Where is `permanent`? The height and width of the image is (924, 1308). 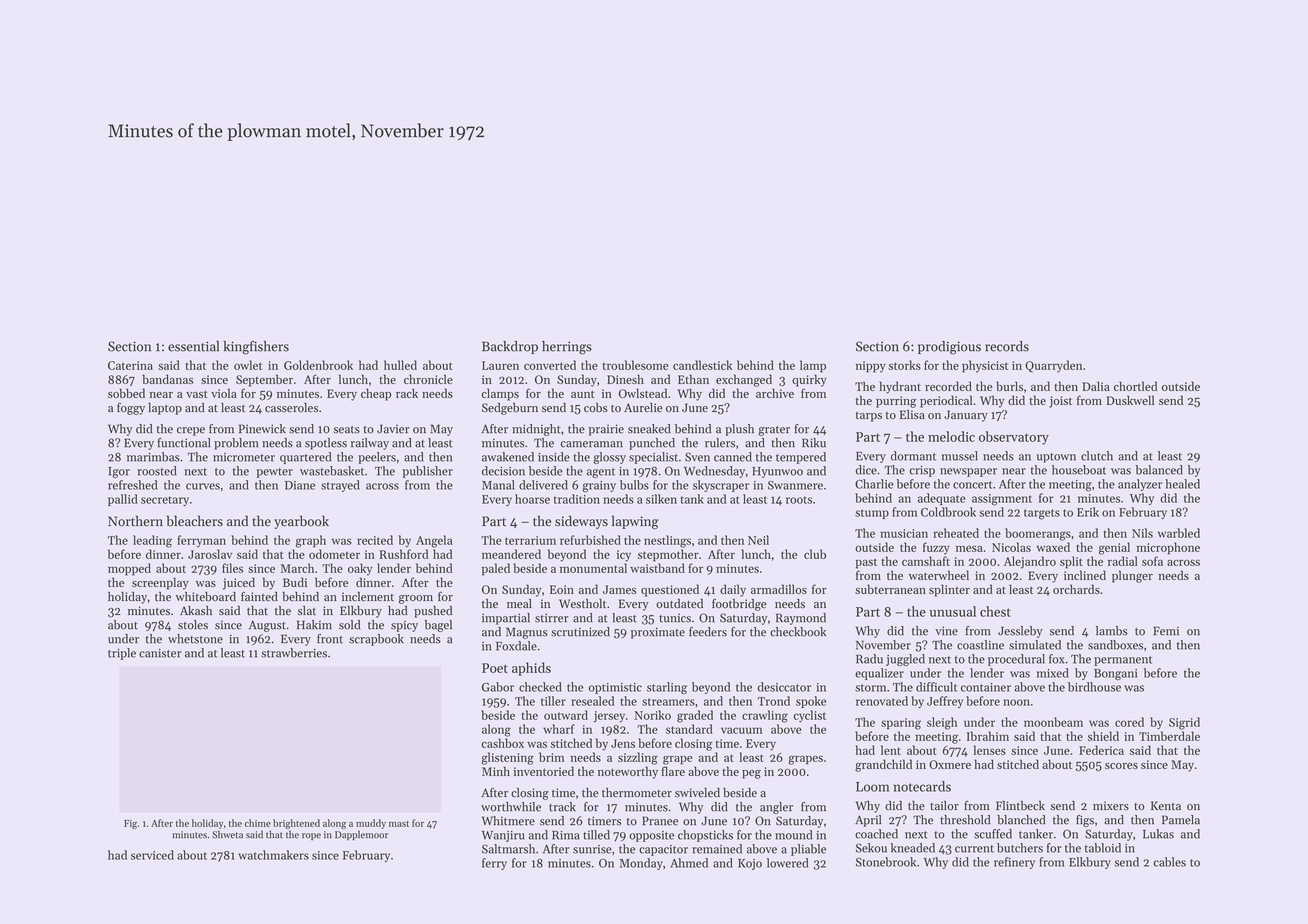
permanent is located at coordinates (1123, 661).
